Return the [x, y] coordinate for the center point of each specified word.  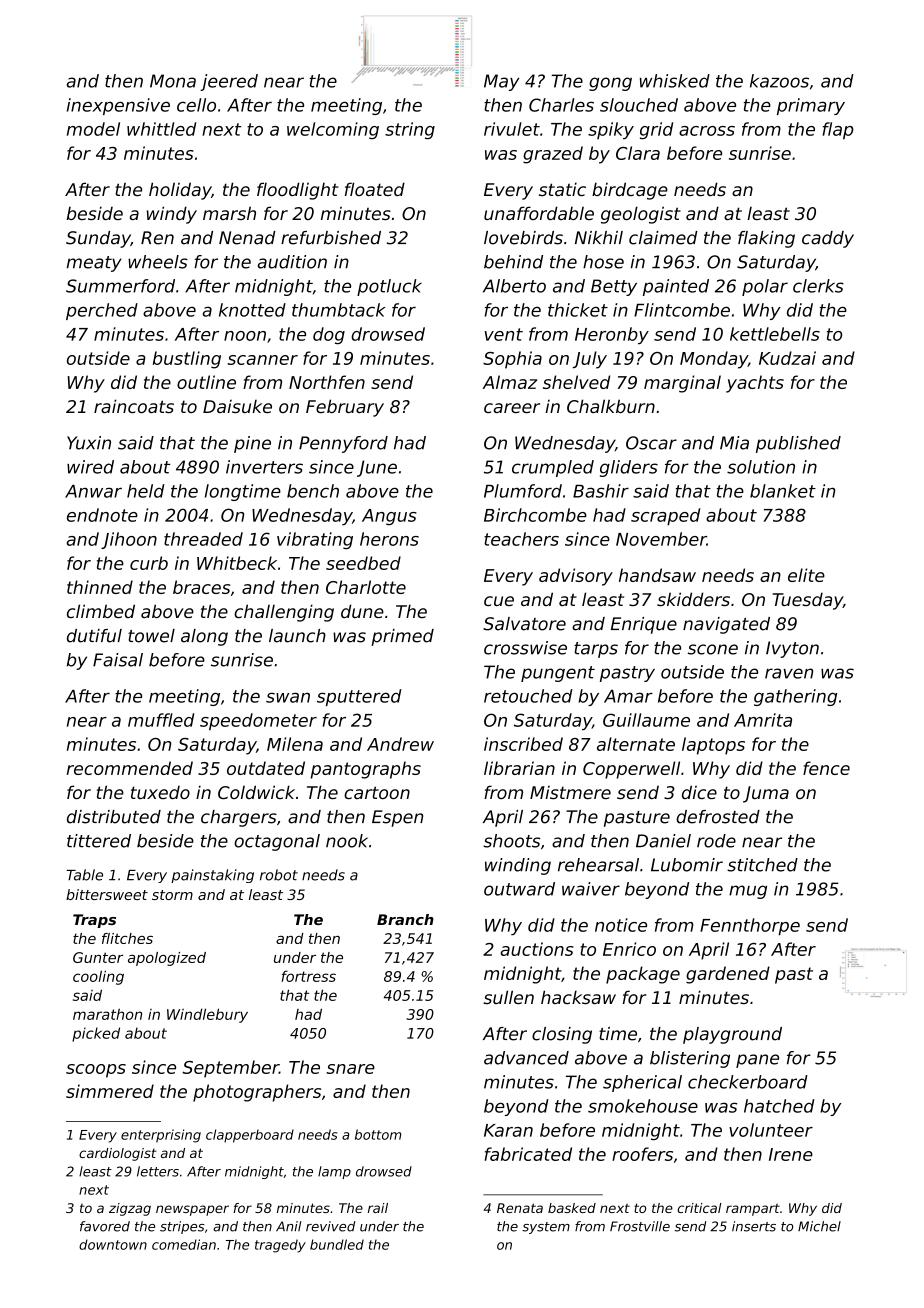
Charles [561, 105]
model [93, 129]
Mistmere [570, 792]
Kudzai [787, 358]
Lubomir [687, 865]
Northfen [327, 382]
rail [378, 1208]
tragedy [280, 1246]
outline [206, 382]
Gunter [98, 957]
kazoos [779, 81]
